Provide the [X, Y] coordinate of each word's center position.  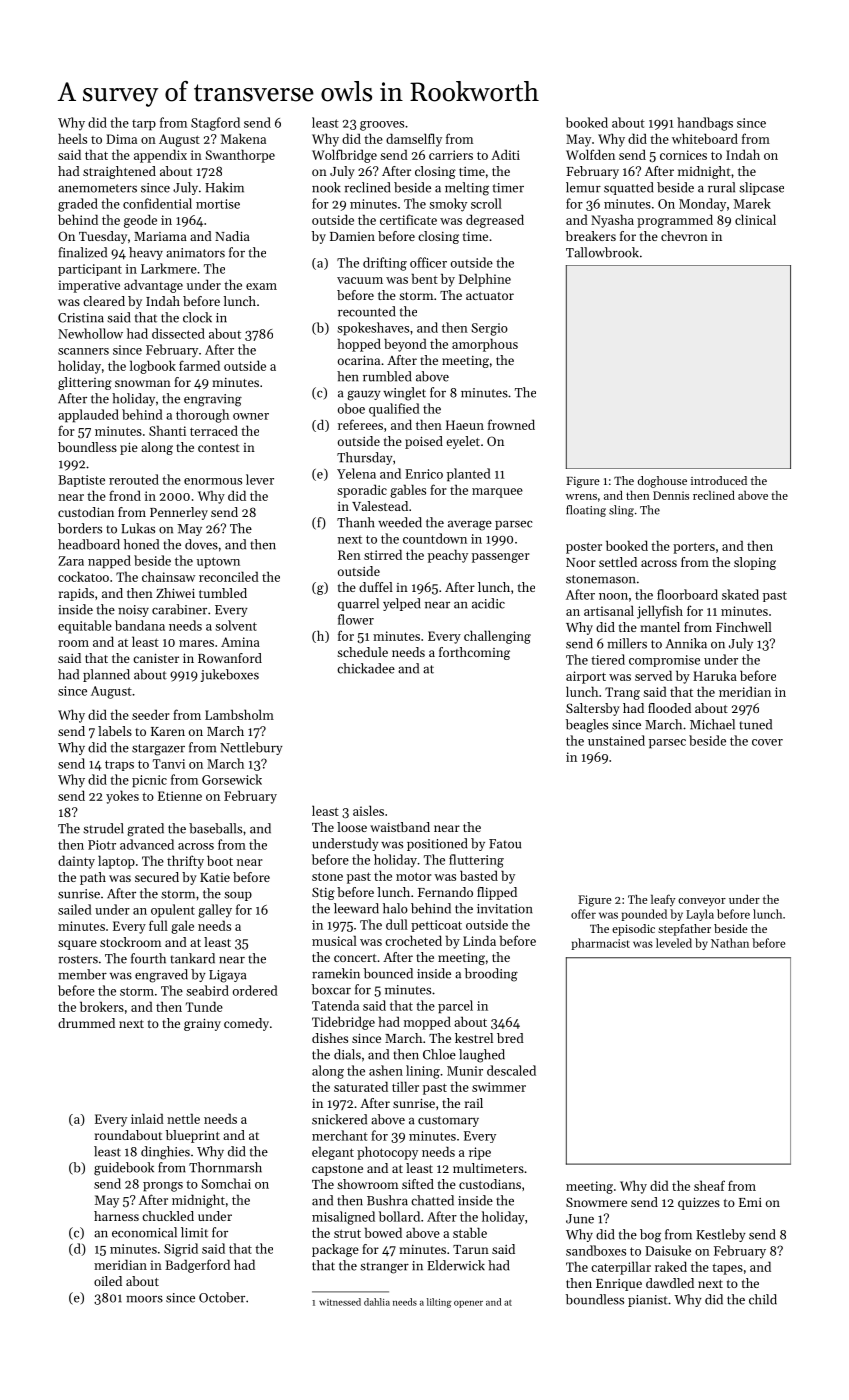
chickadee [366, 668]
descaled [511, 1070]
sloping [755, 563]
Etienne [180, 796]
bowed [383, 1232]
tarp [144, 125]
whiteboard [705, 138]
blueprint [193, 1136]
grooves [382, 126]
